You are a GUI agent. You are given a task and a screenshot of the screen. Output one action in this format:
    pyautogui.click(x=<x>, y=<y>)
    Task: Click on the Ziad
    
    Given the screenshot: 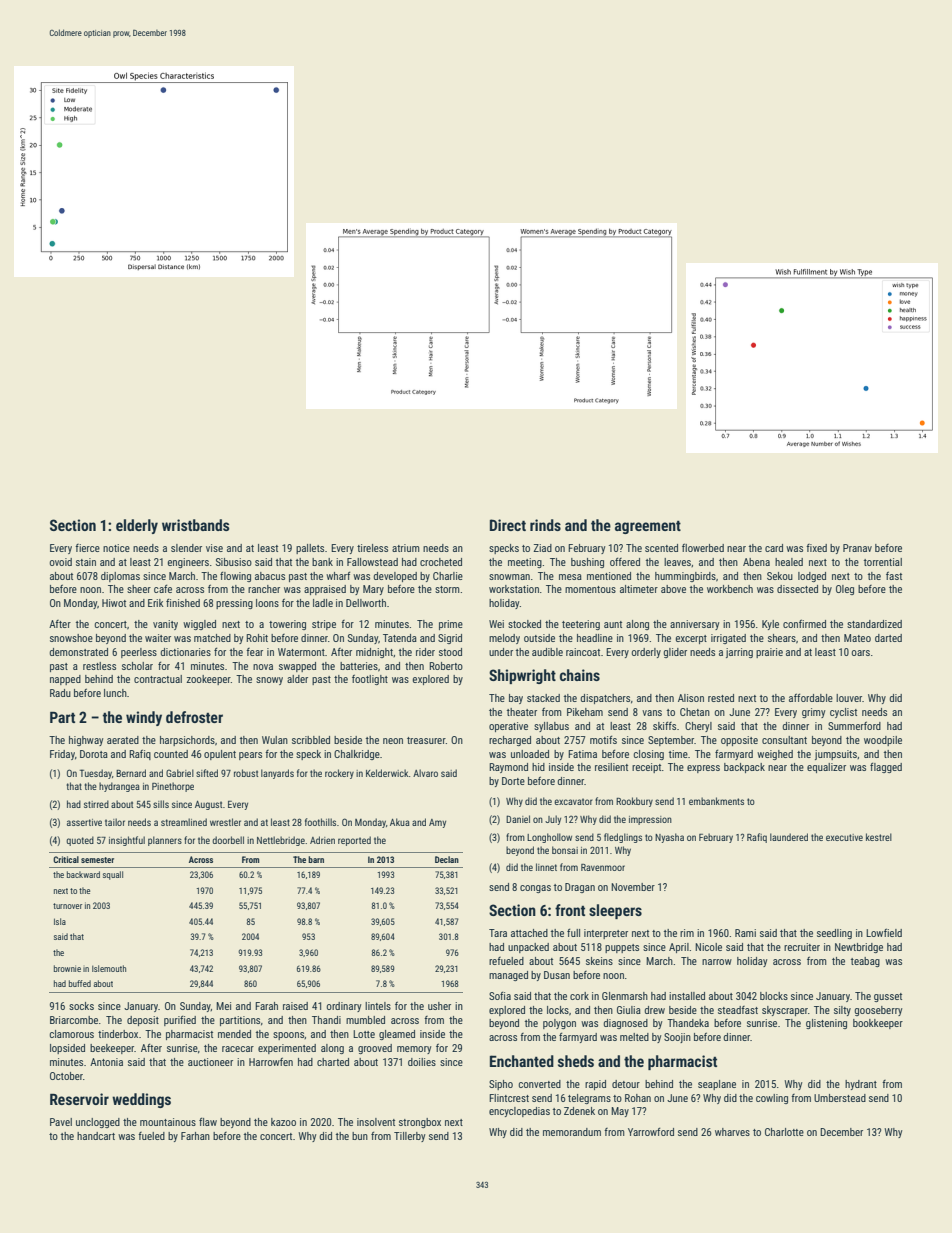 What is the action you would take?
    pyautogui.click(x=542, y=548)
